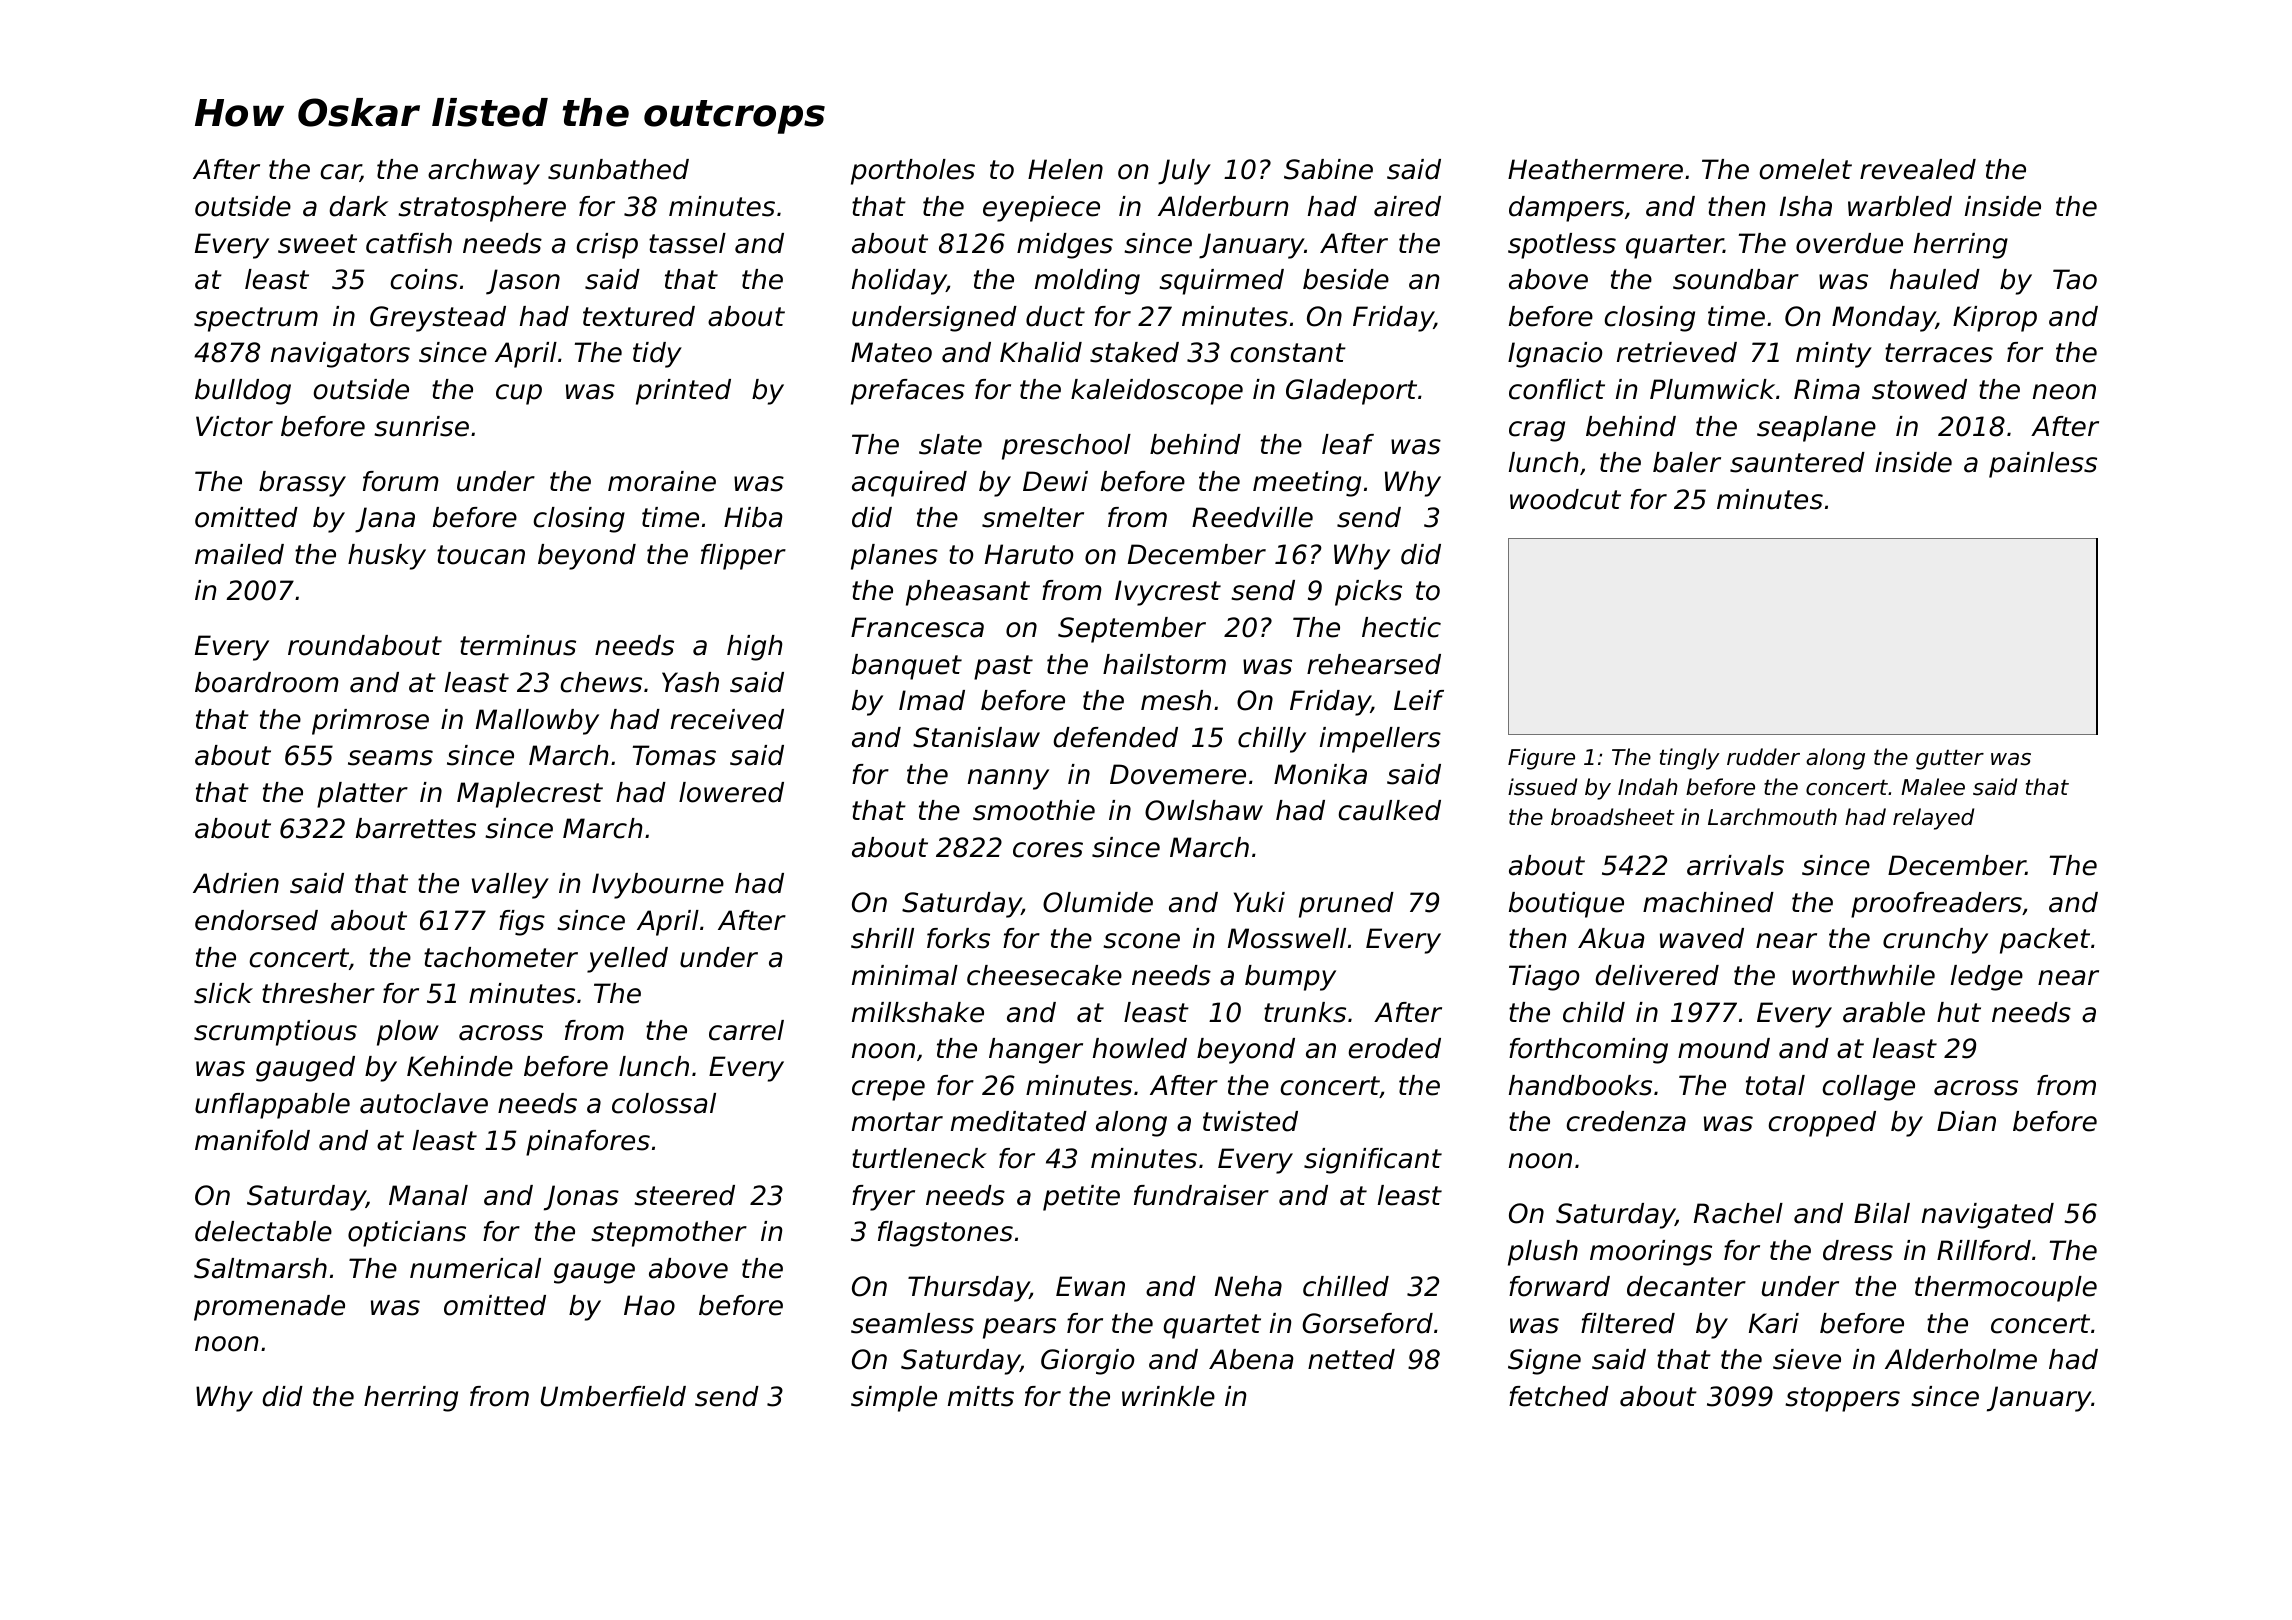  What do you see at coordinates (1988, 1216) in the screenshot?
I see `navigated` at bounding box center [1988, 1216].
